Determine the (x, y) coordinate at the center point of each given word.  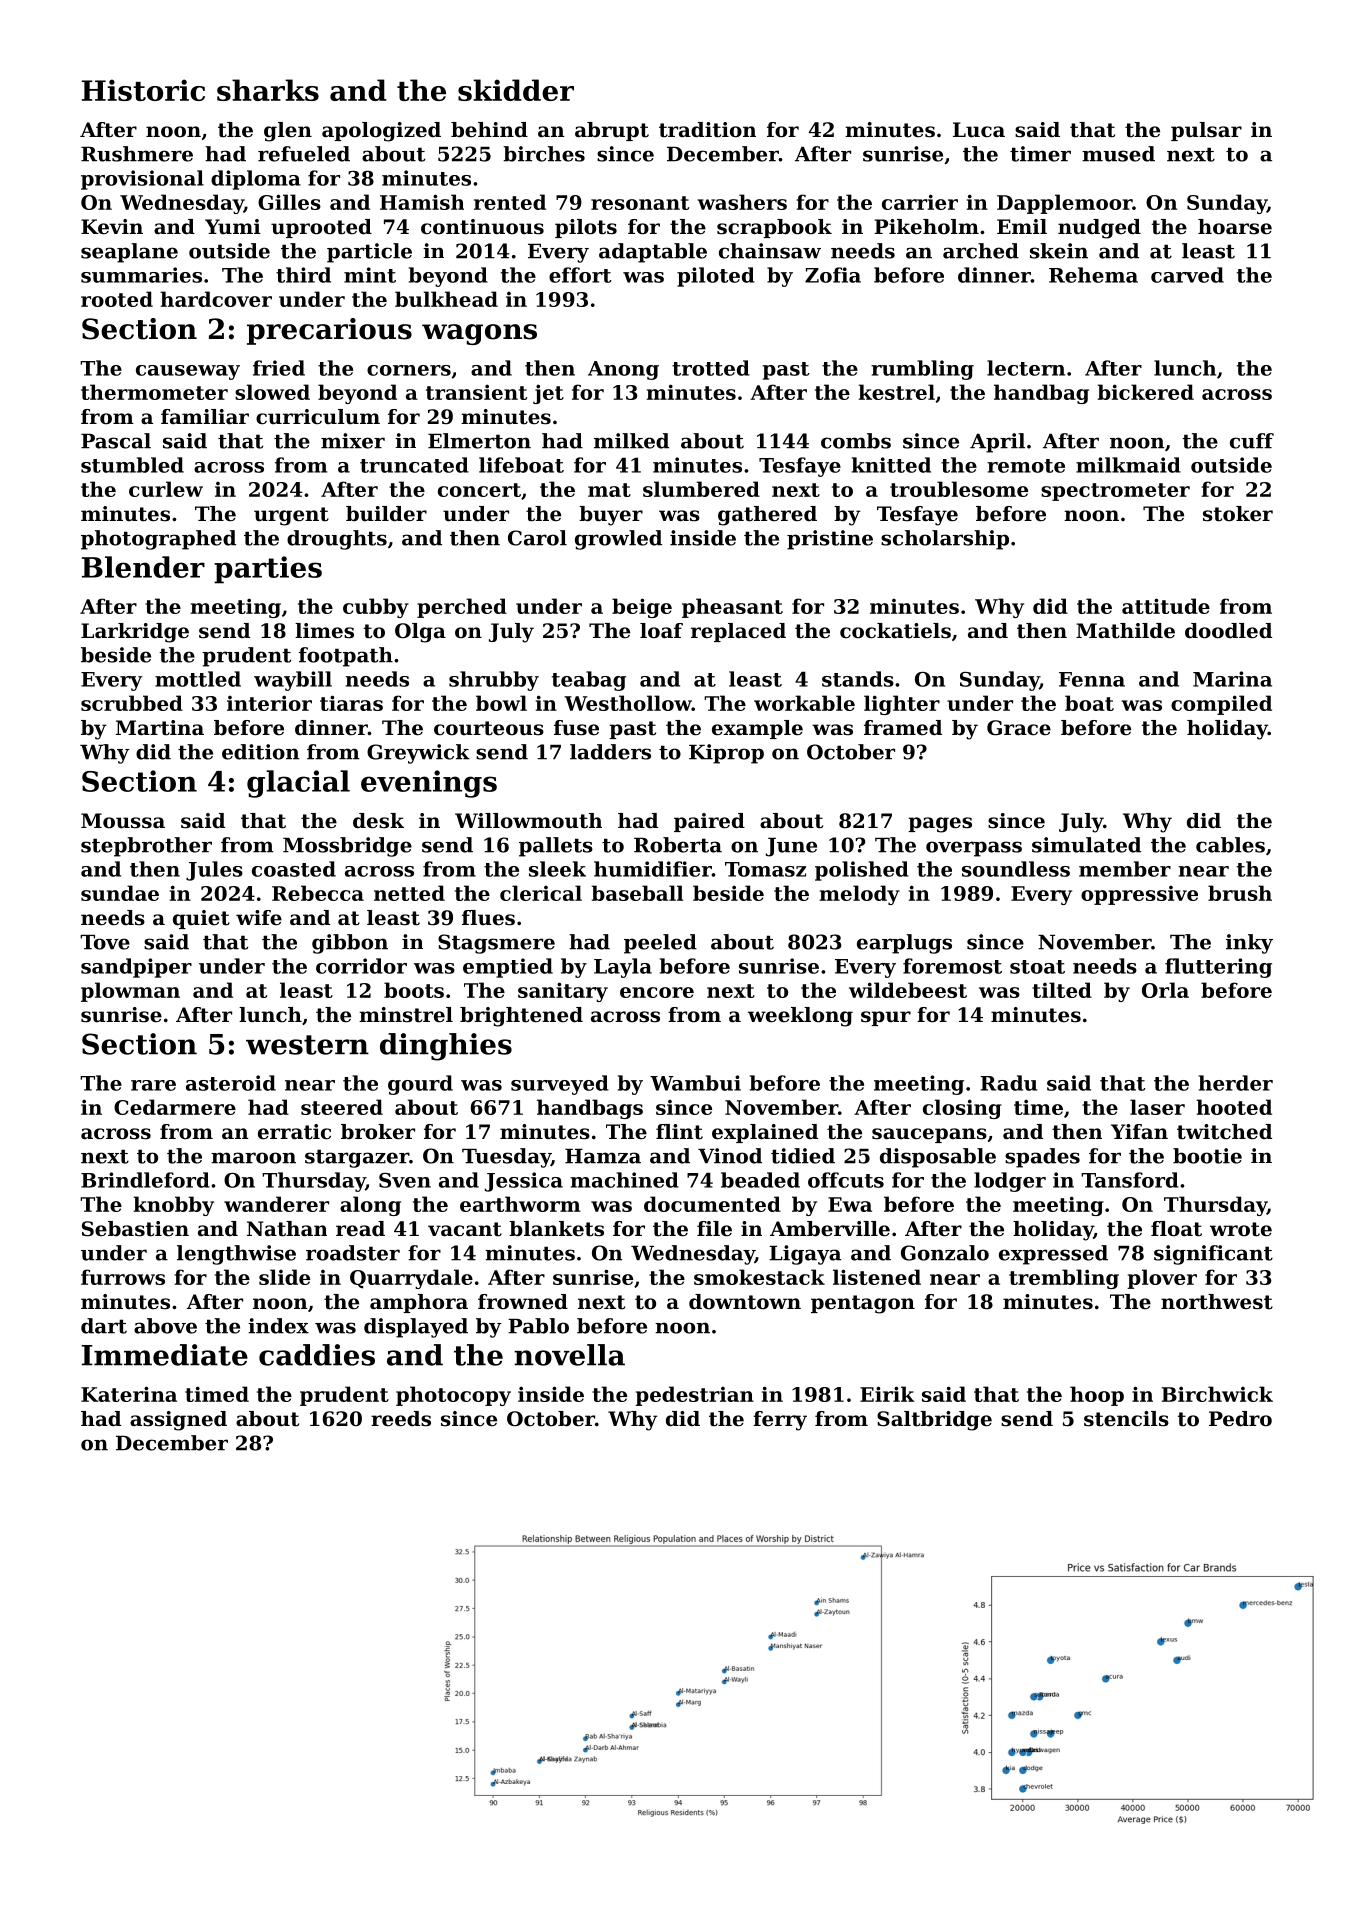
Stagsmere (496, 944)
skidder (516, 90)
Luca (979, 130)
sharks (268, 90)
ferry (780, 1421)
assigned (178, 1421)
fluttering (1218, 968)
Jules (214, 871)
